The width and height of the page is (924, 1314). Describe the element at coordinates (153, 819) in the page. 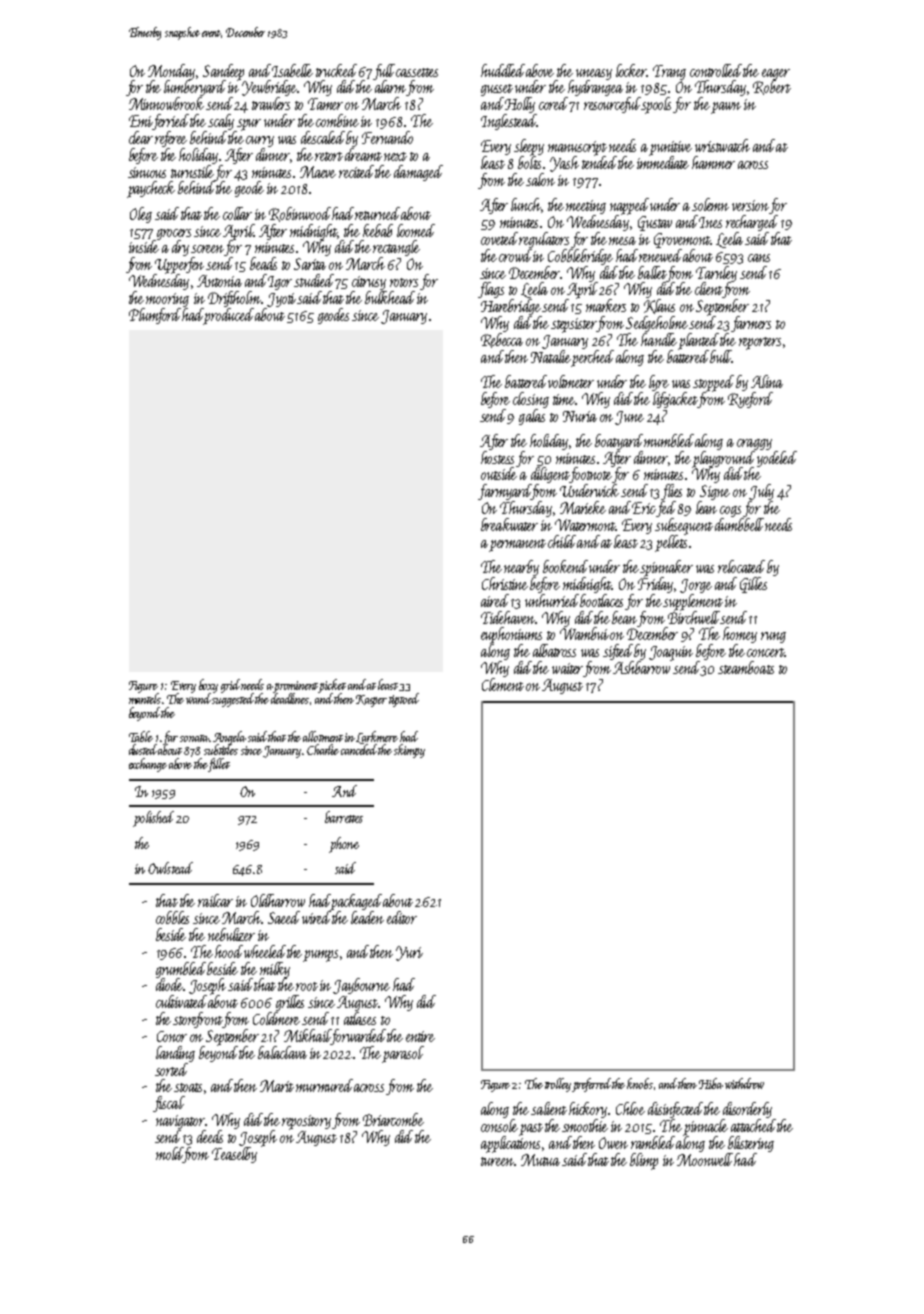

I see `polished` at that location.
